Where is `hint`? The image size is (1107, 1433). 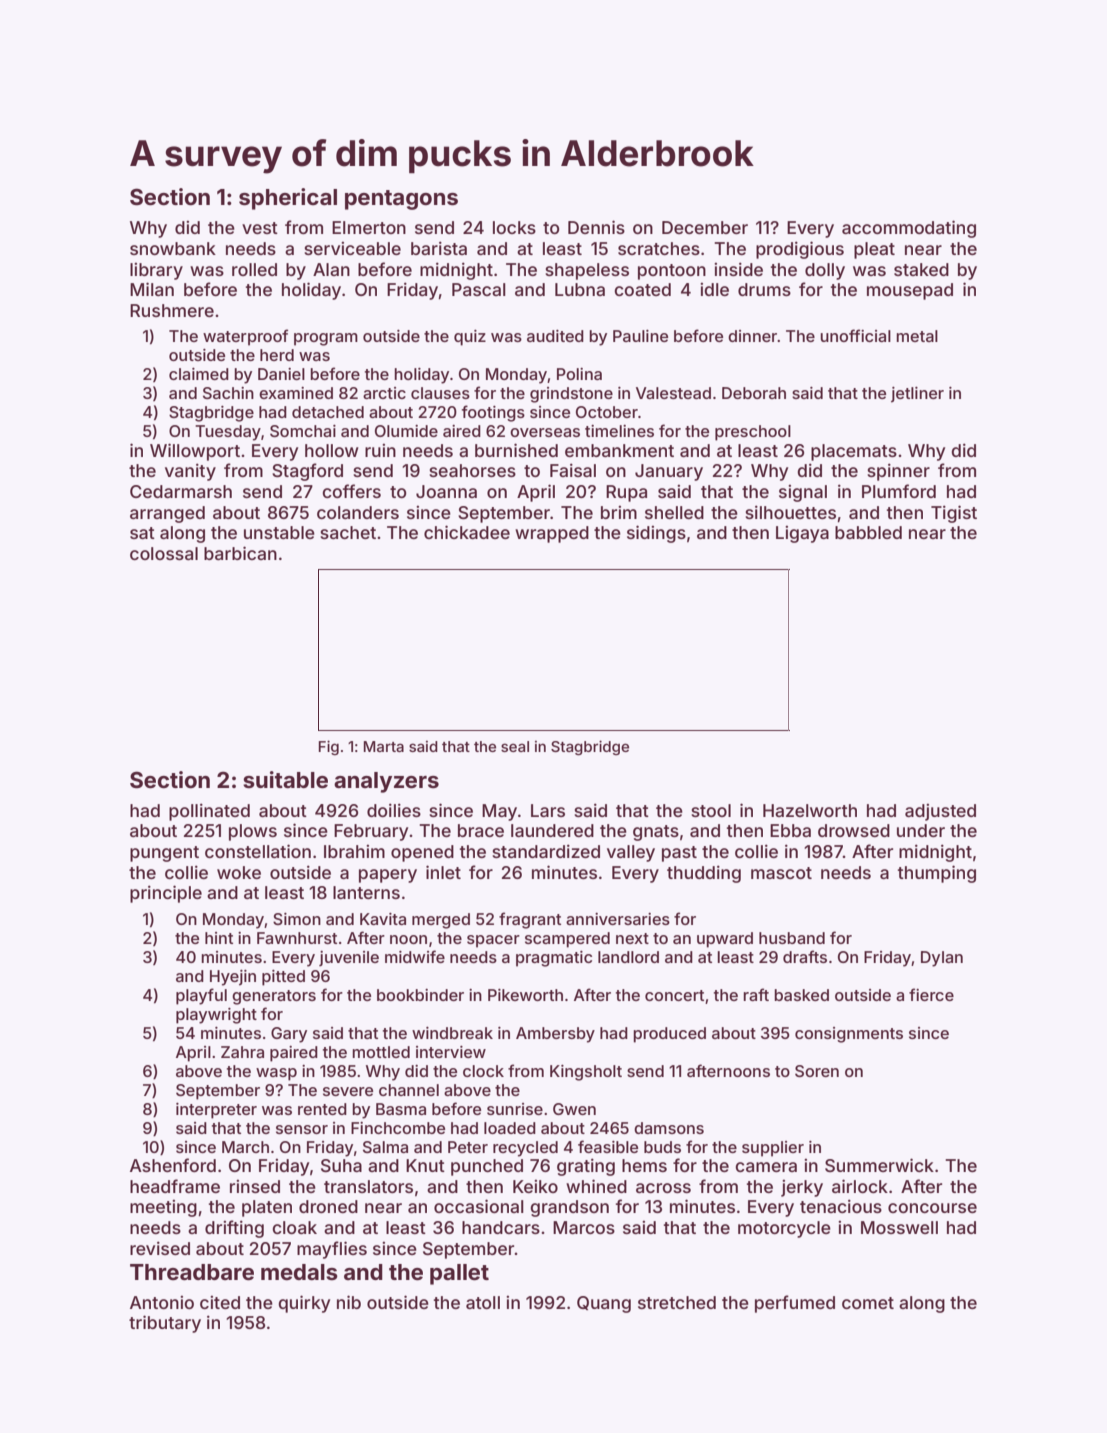 hint is located at coordinates (219, 938).
